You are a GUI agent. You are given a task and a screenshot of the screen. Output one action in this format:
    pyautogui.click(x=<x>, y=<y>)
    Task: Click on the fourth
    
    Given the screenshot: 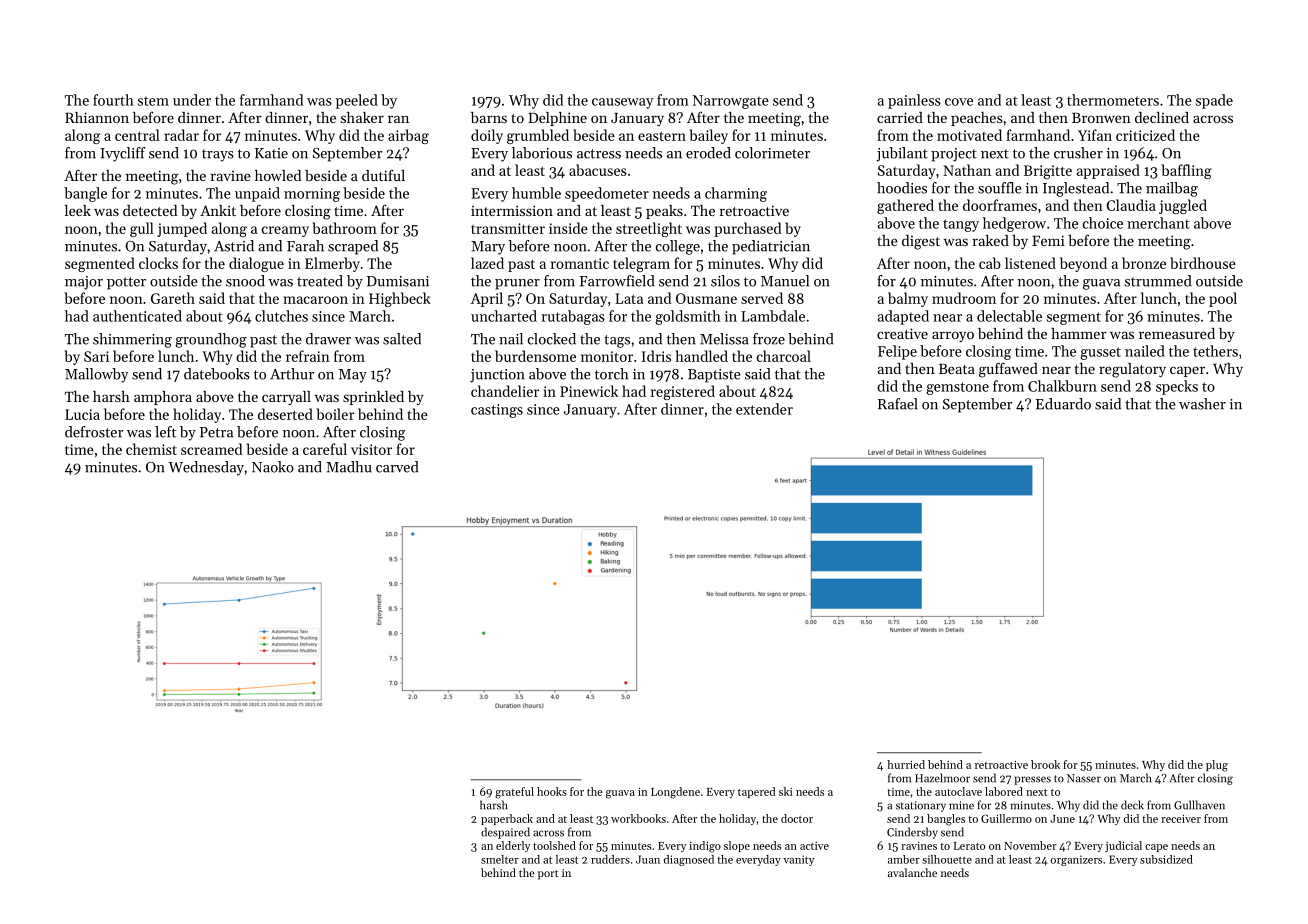 What is the action you would take?
    pyautogui.click(x=113, y=100)
